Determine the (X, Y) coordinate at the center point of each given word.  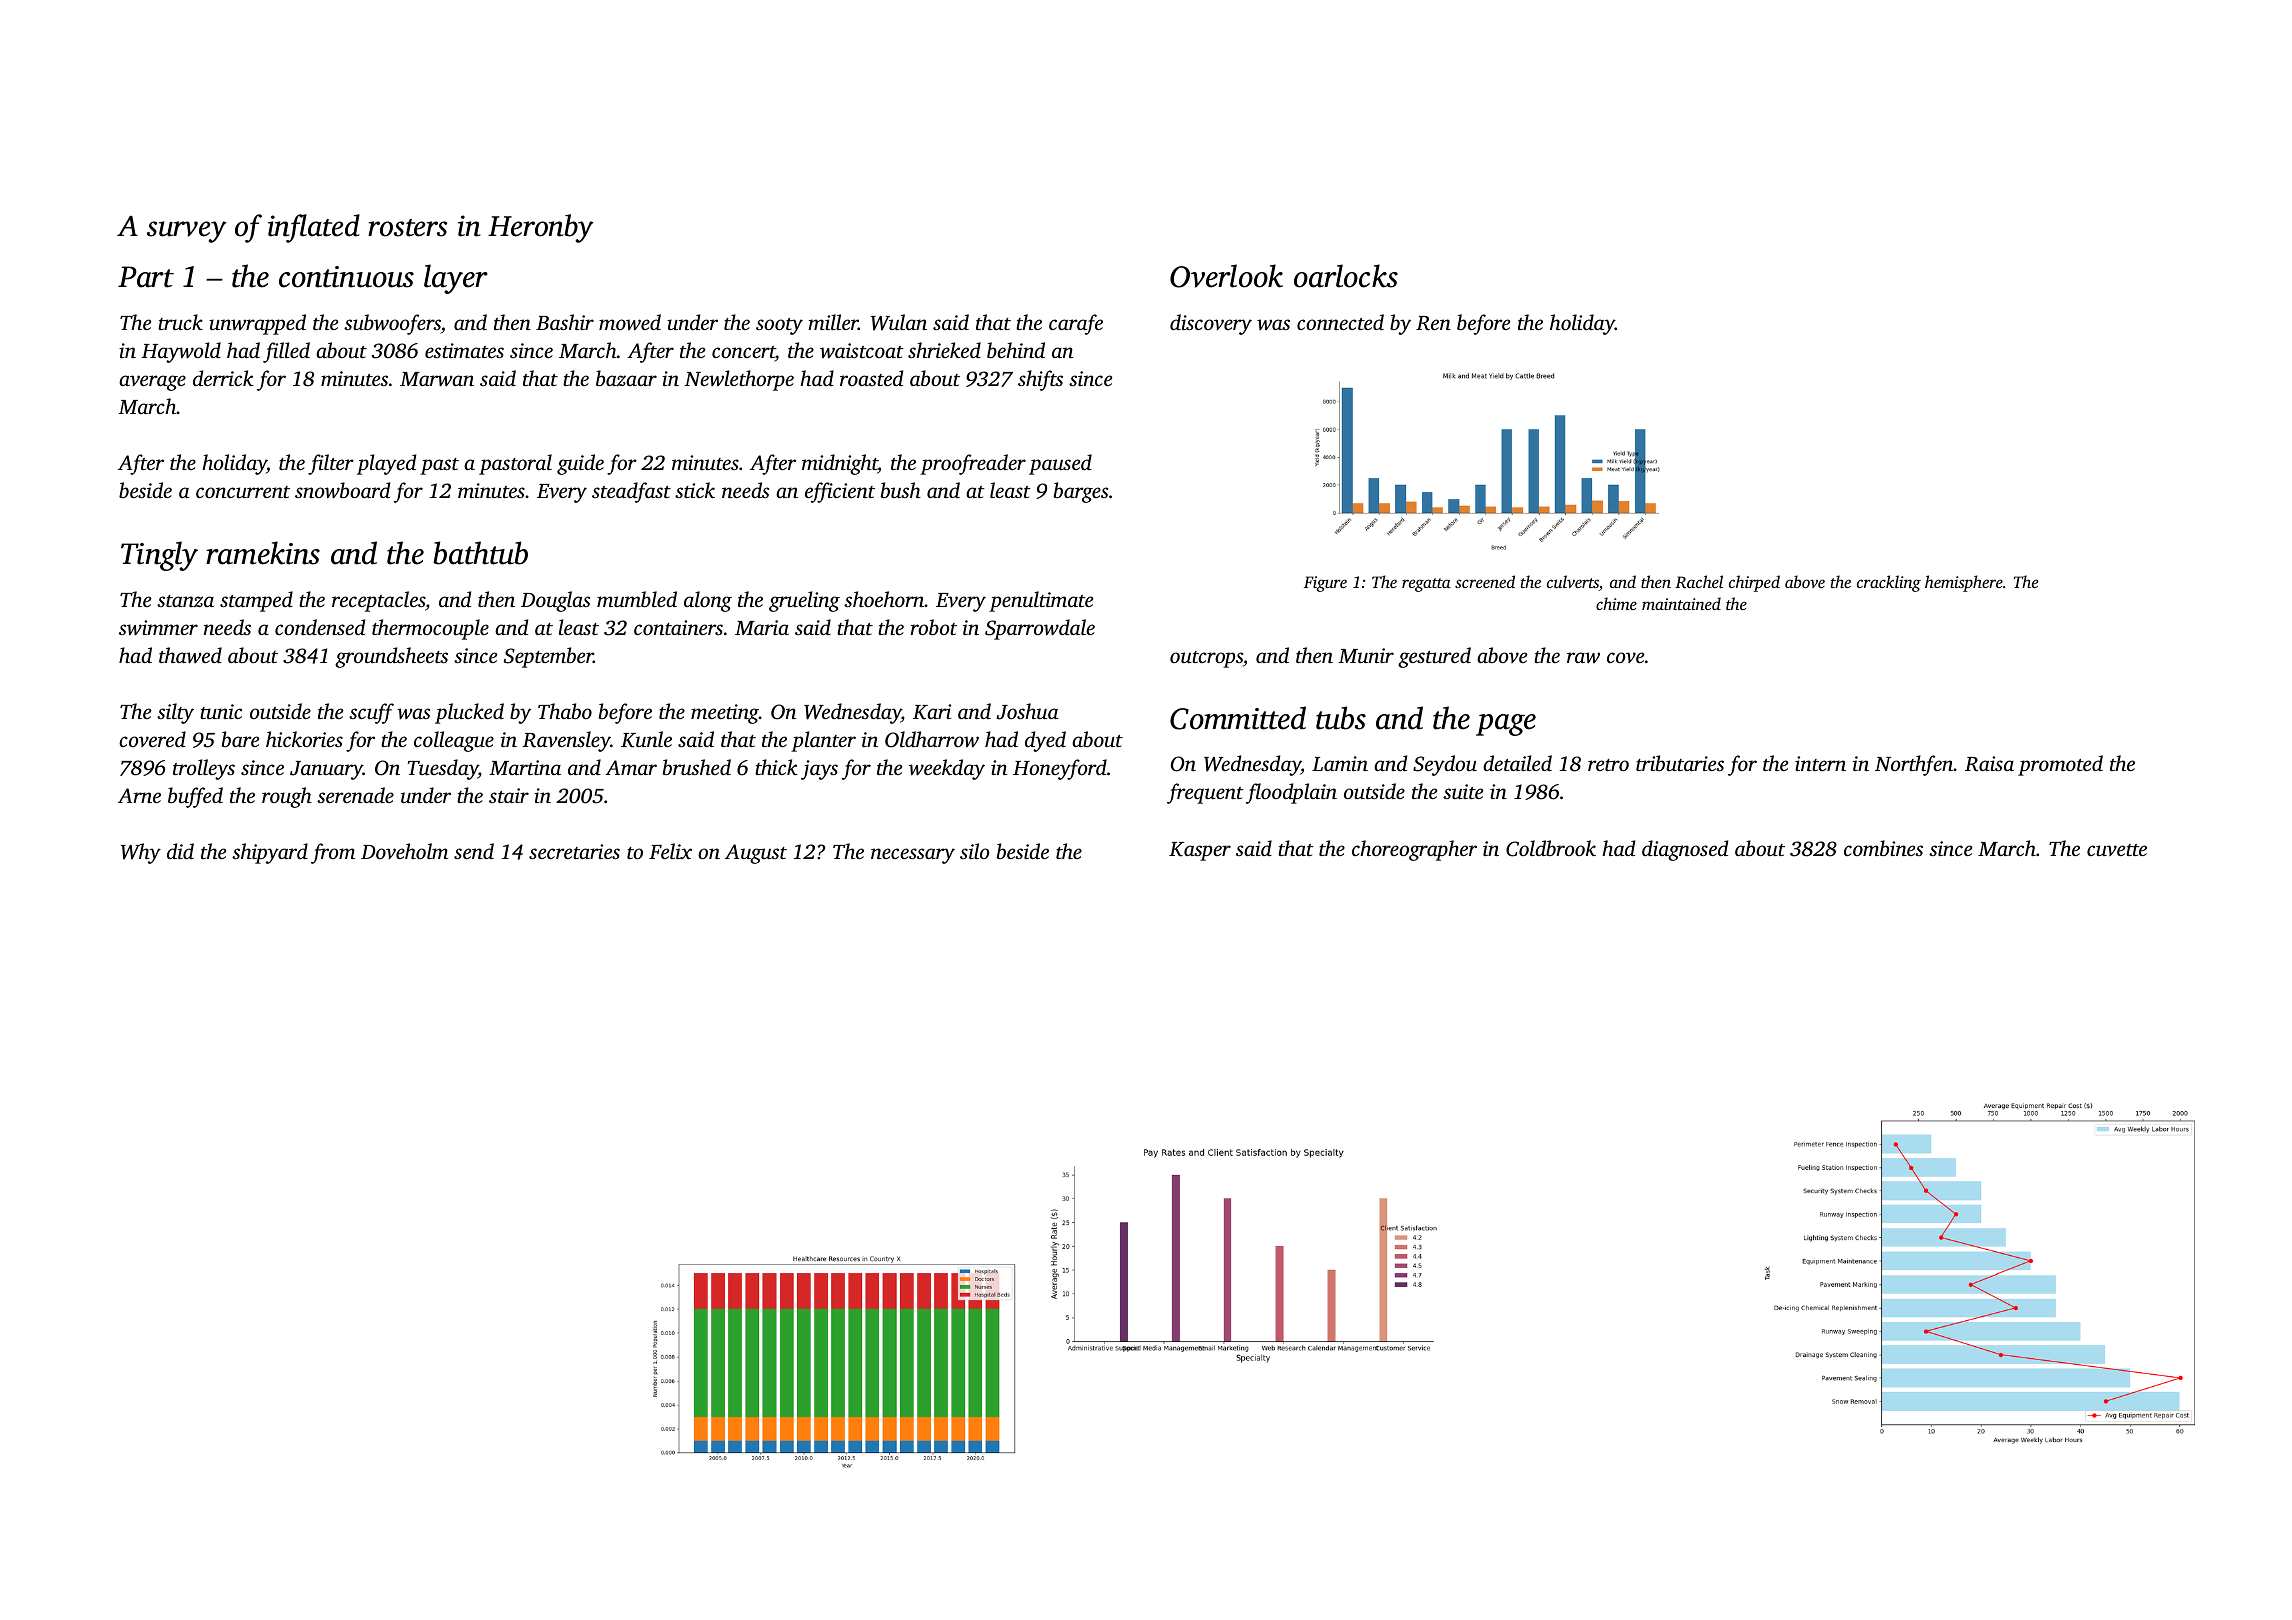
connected (1340, 322)
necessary (913, 856)
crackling (1889, 583)
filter (331, 464)
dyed (1045, 741)
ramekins (263, 553)
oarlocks (1346, 276)
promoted (2060, 765)
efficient (840, 492)
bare (240, 739)
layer (456, 279)
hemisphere (1964, 583)
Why (141, 853)
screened (1485, 581)
